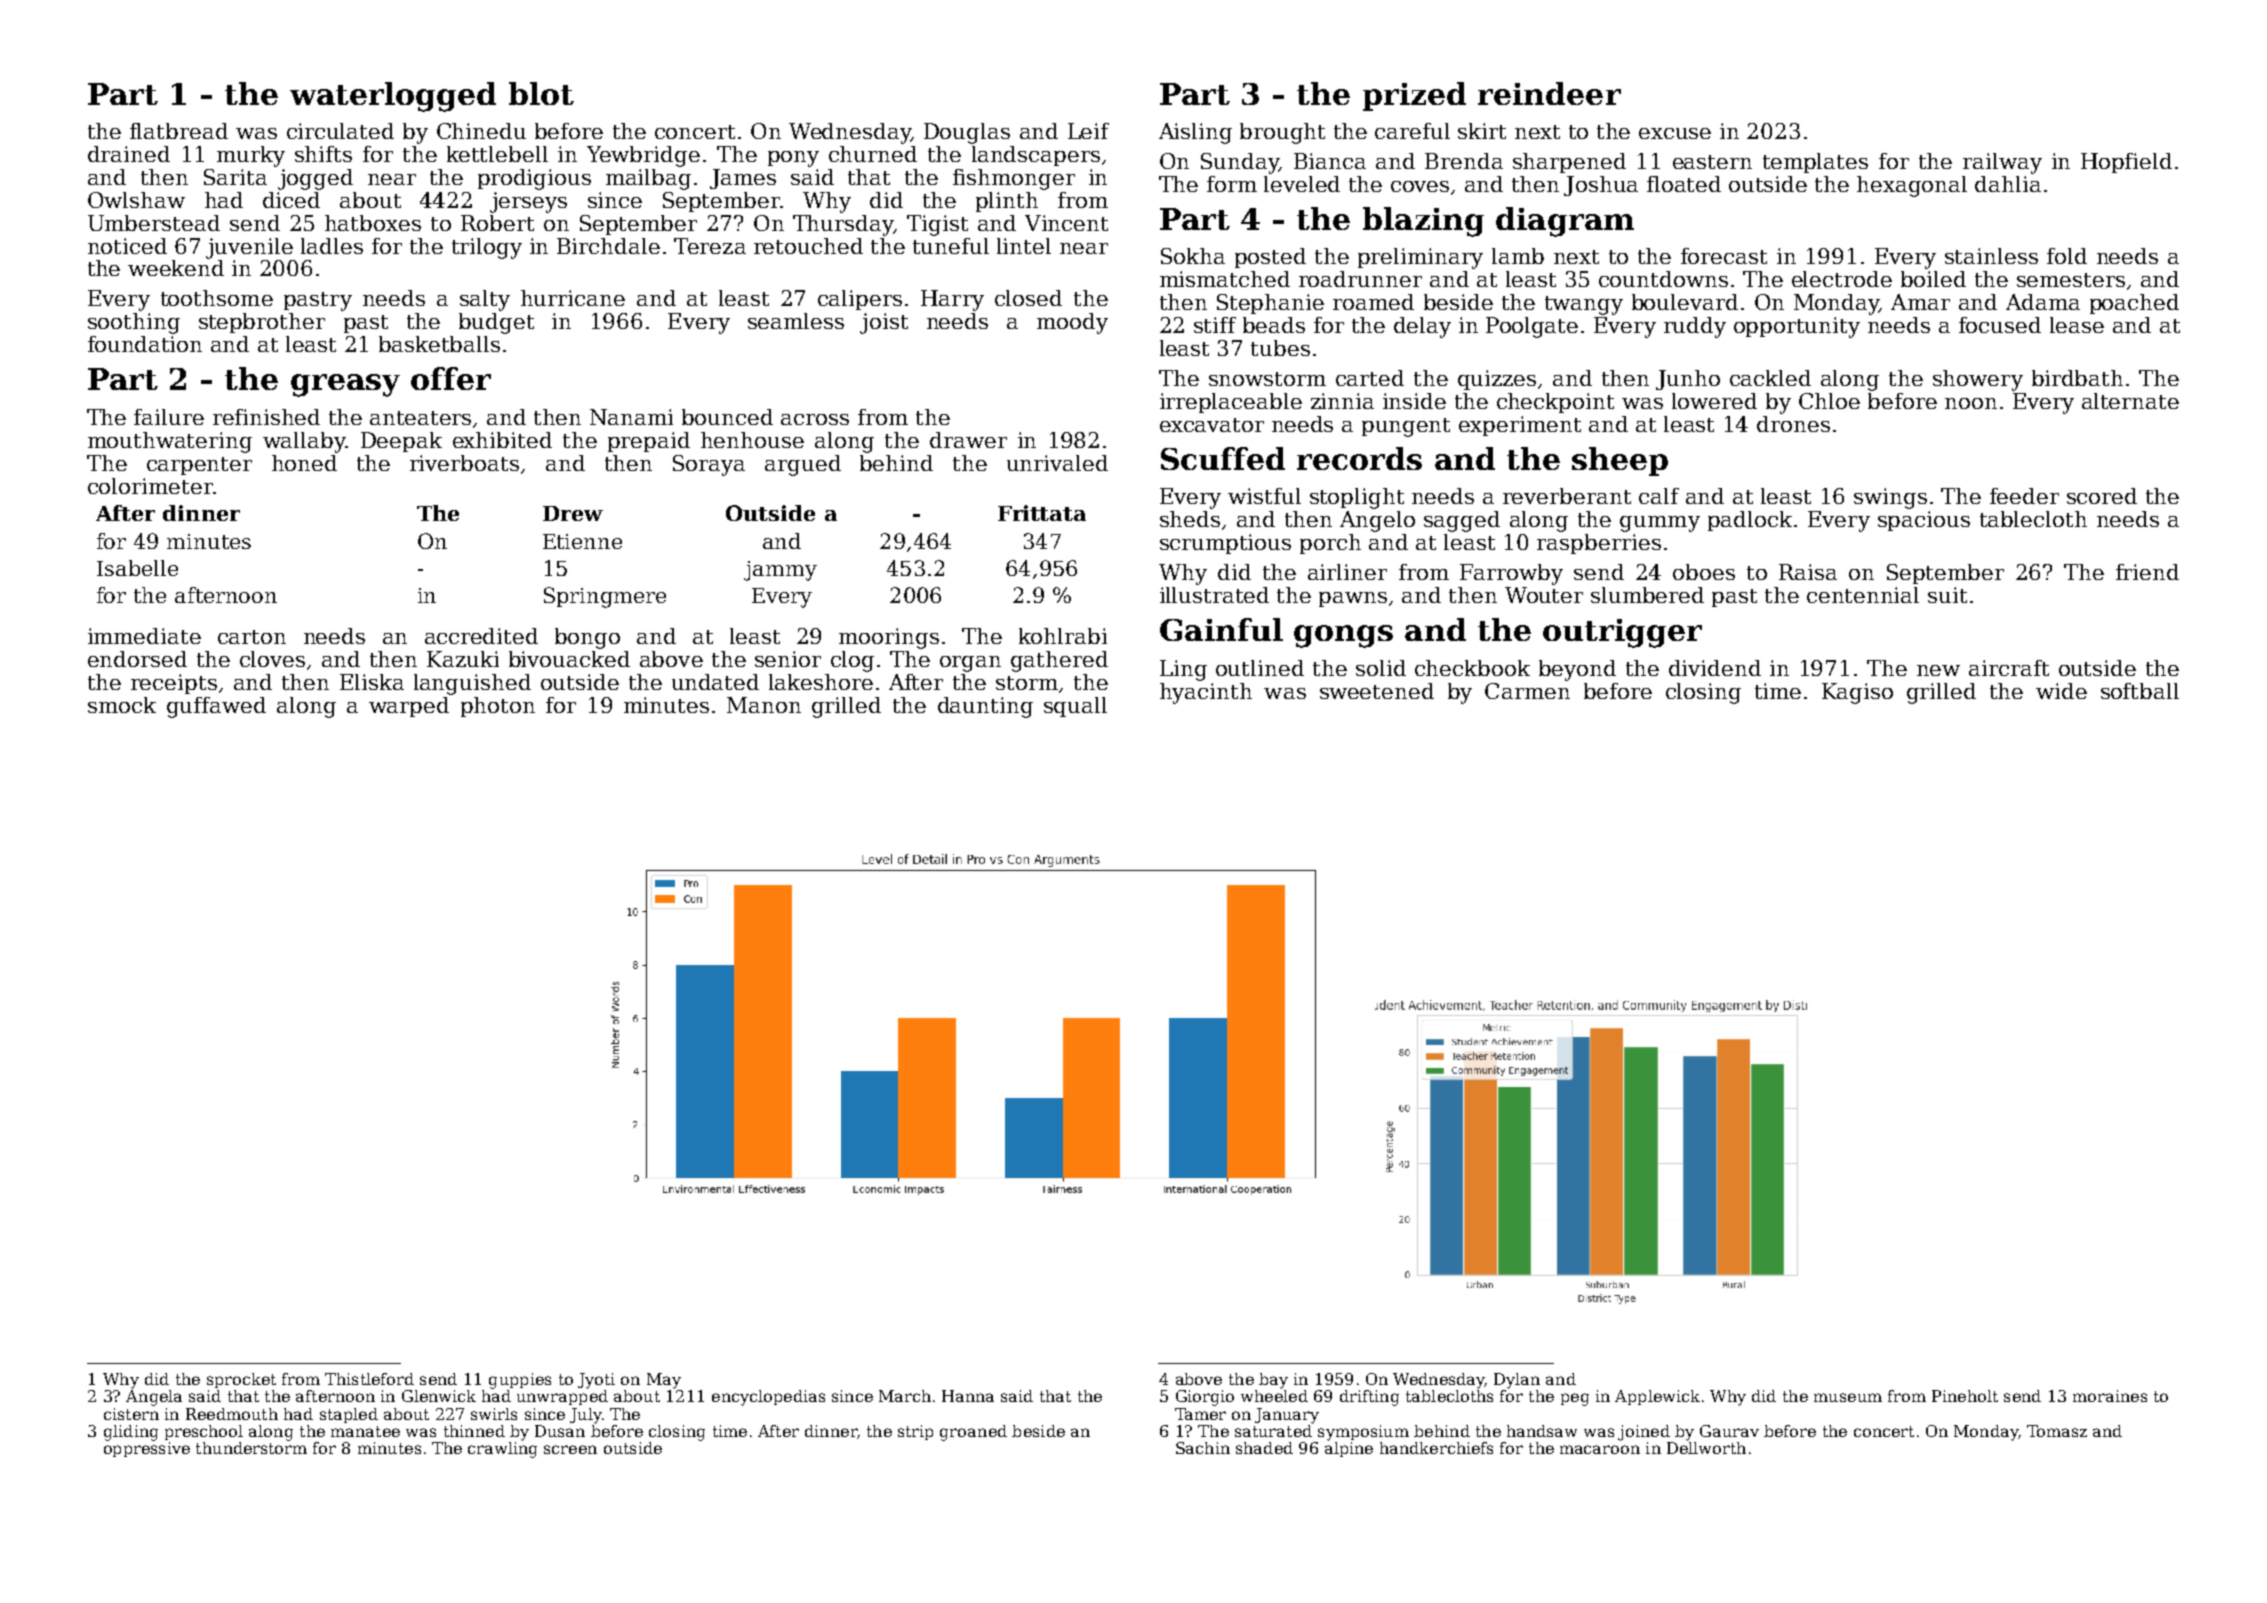 The width and height of the image is (2267, 1603). Describe the element at coordinates (1829, 401) in the image. I see `Chloe` at that location.
